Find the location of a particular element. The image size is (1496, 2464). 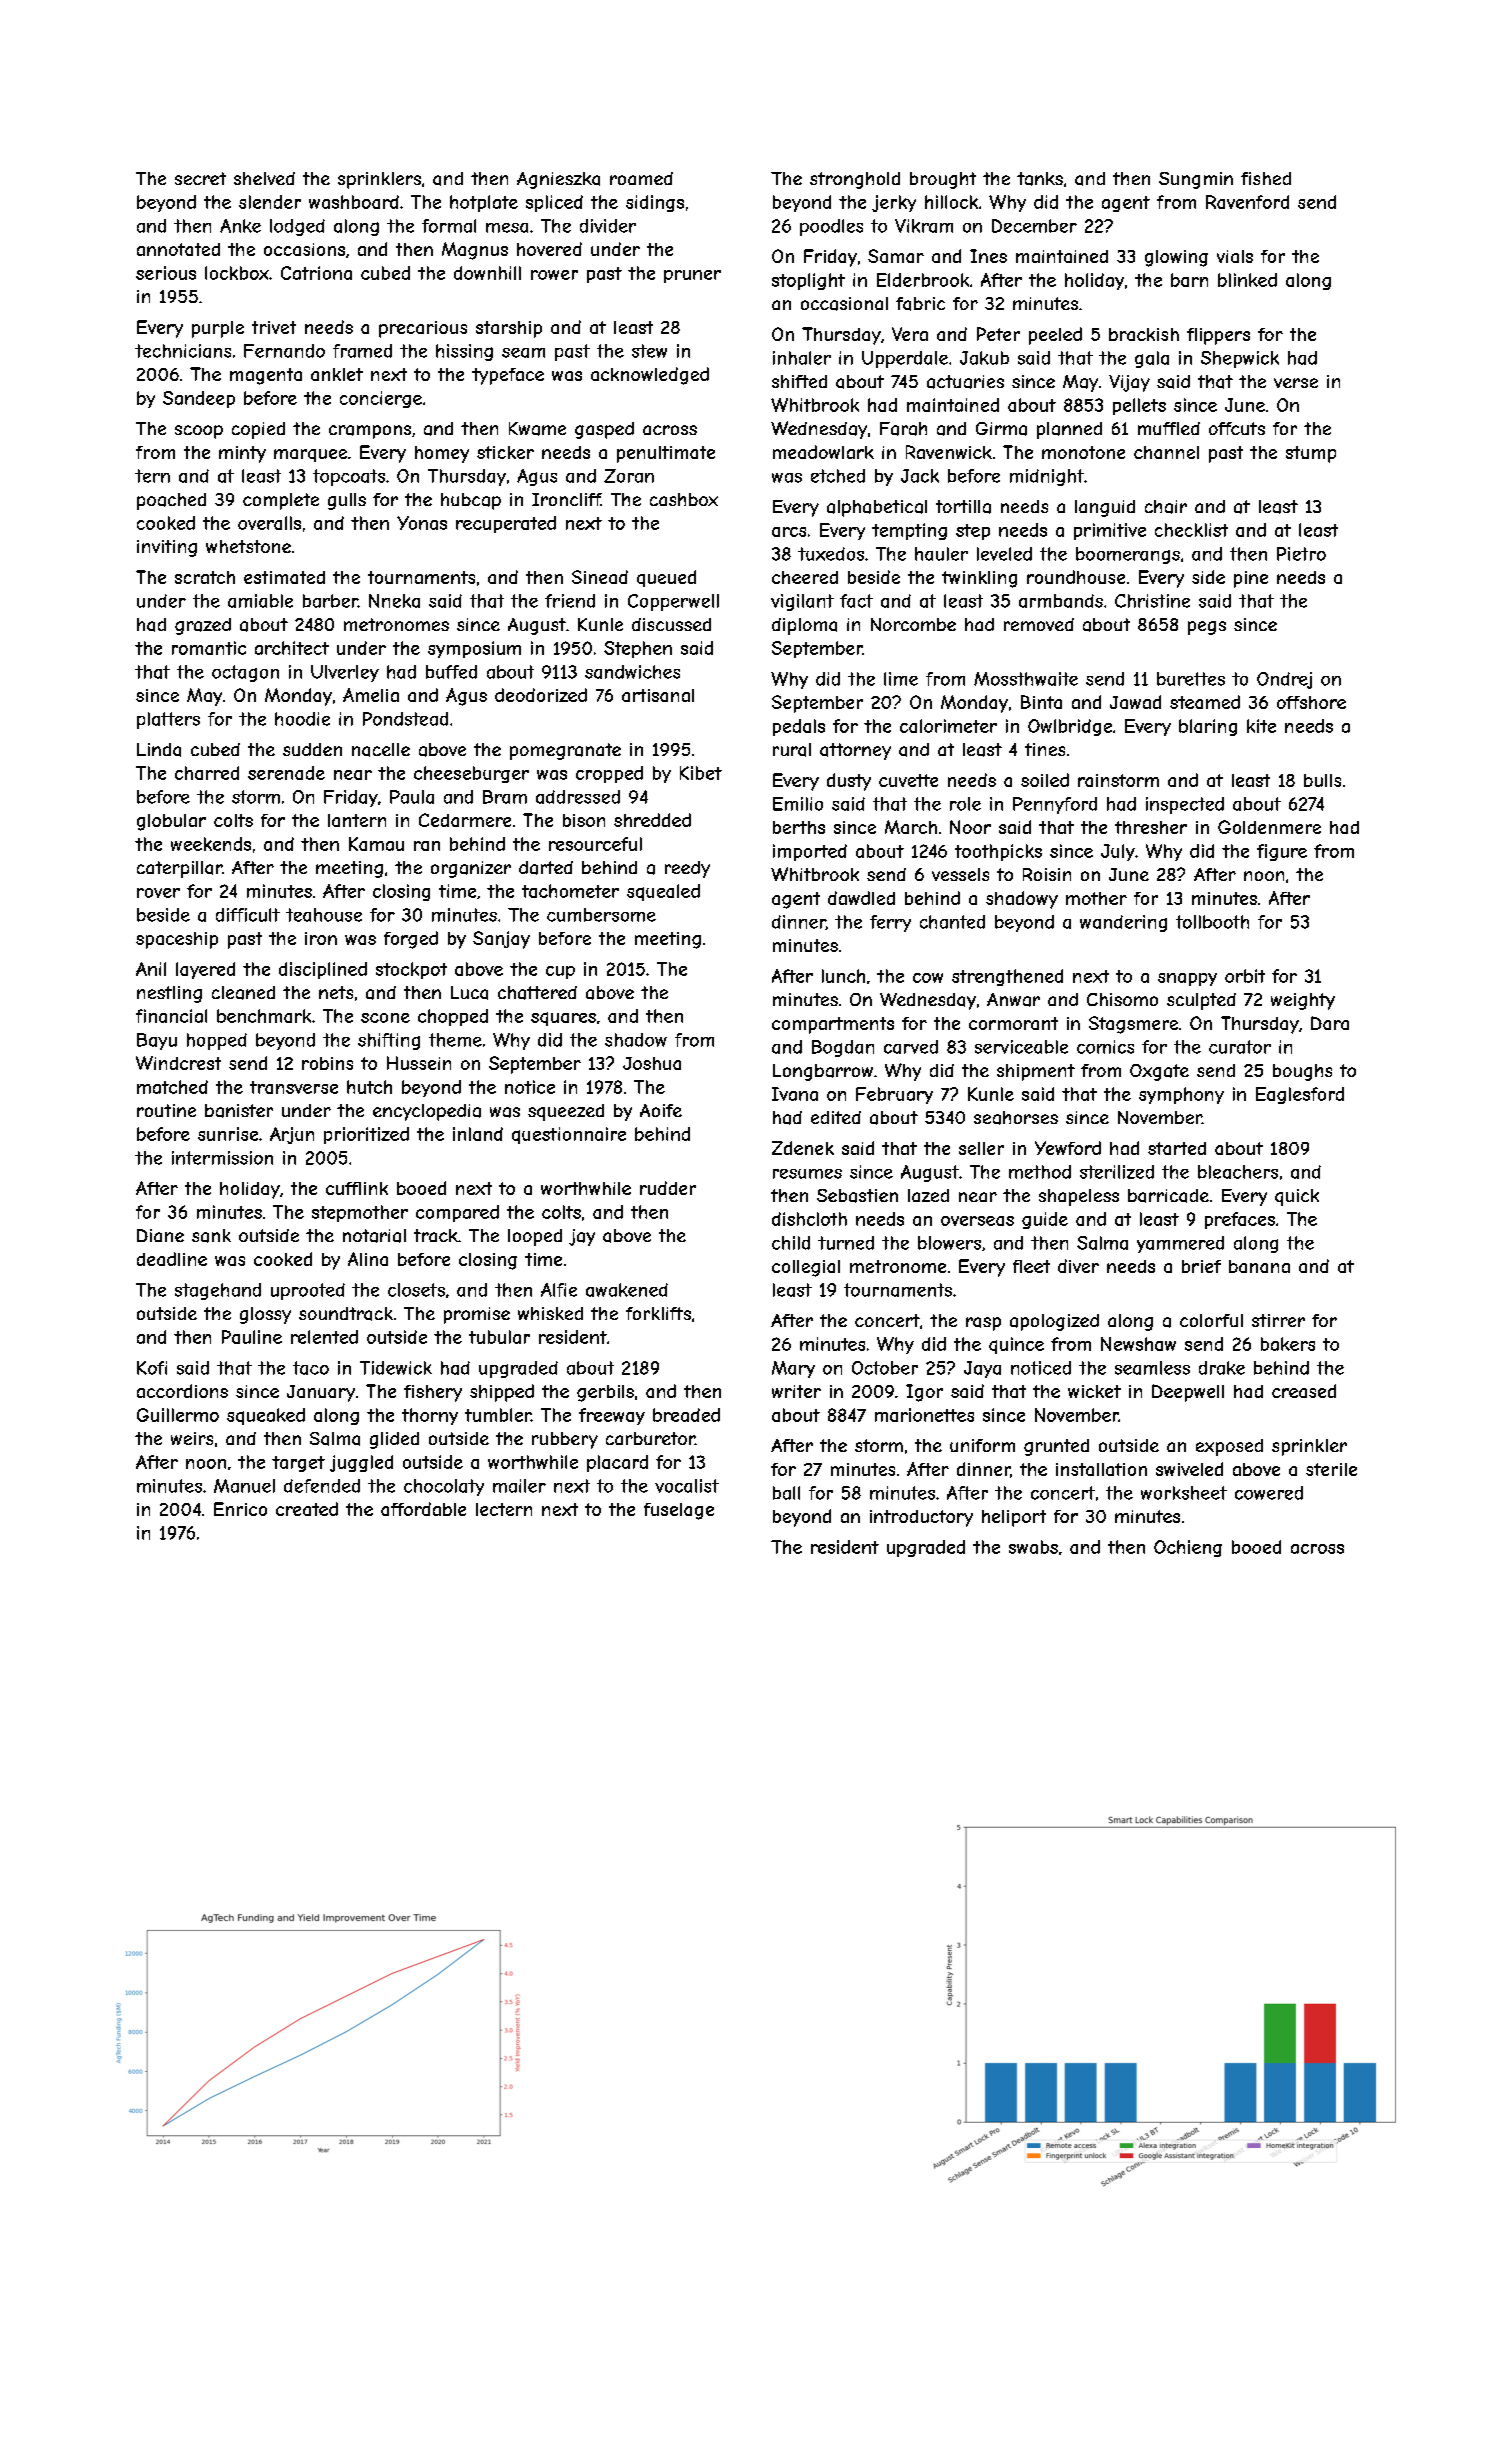

stump is located at coordinates (1311, 454).
